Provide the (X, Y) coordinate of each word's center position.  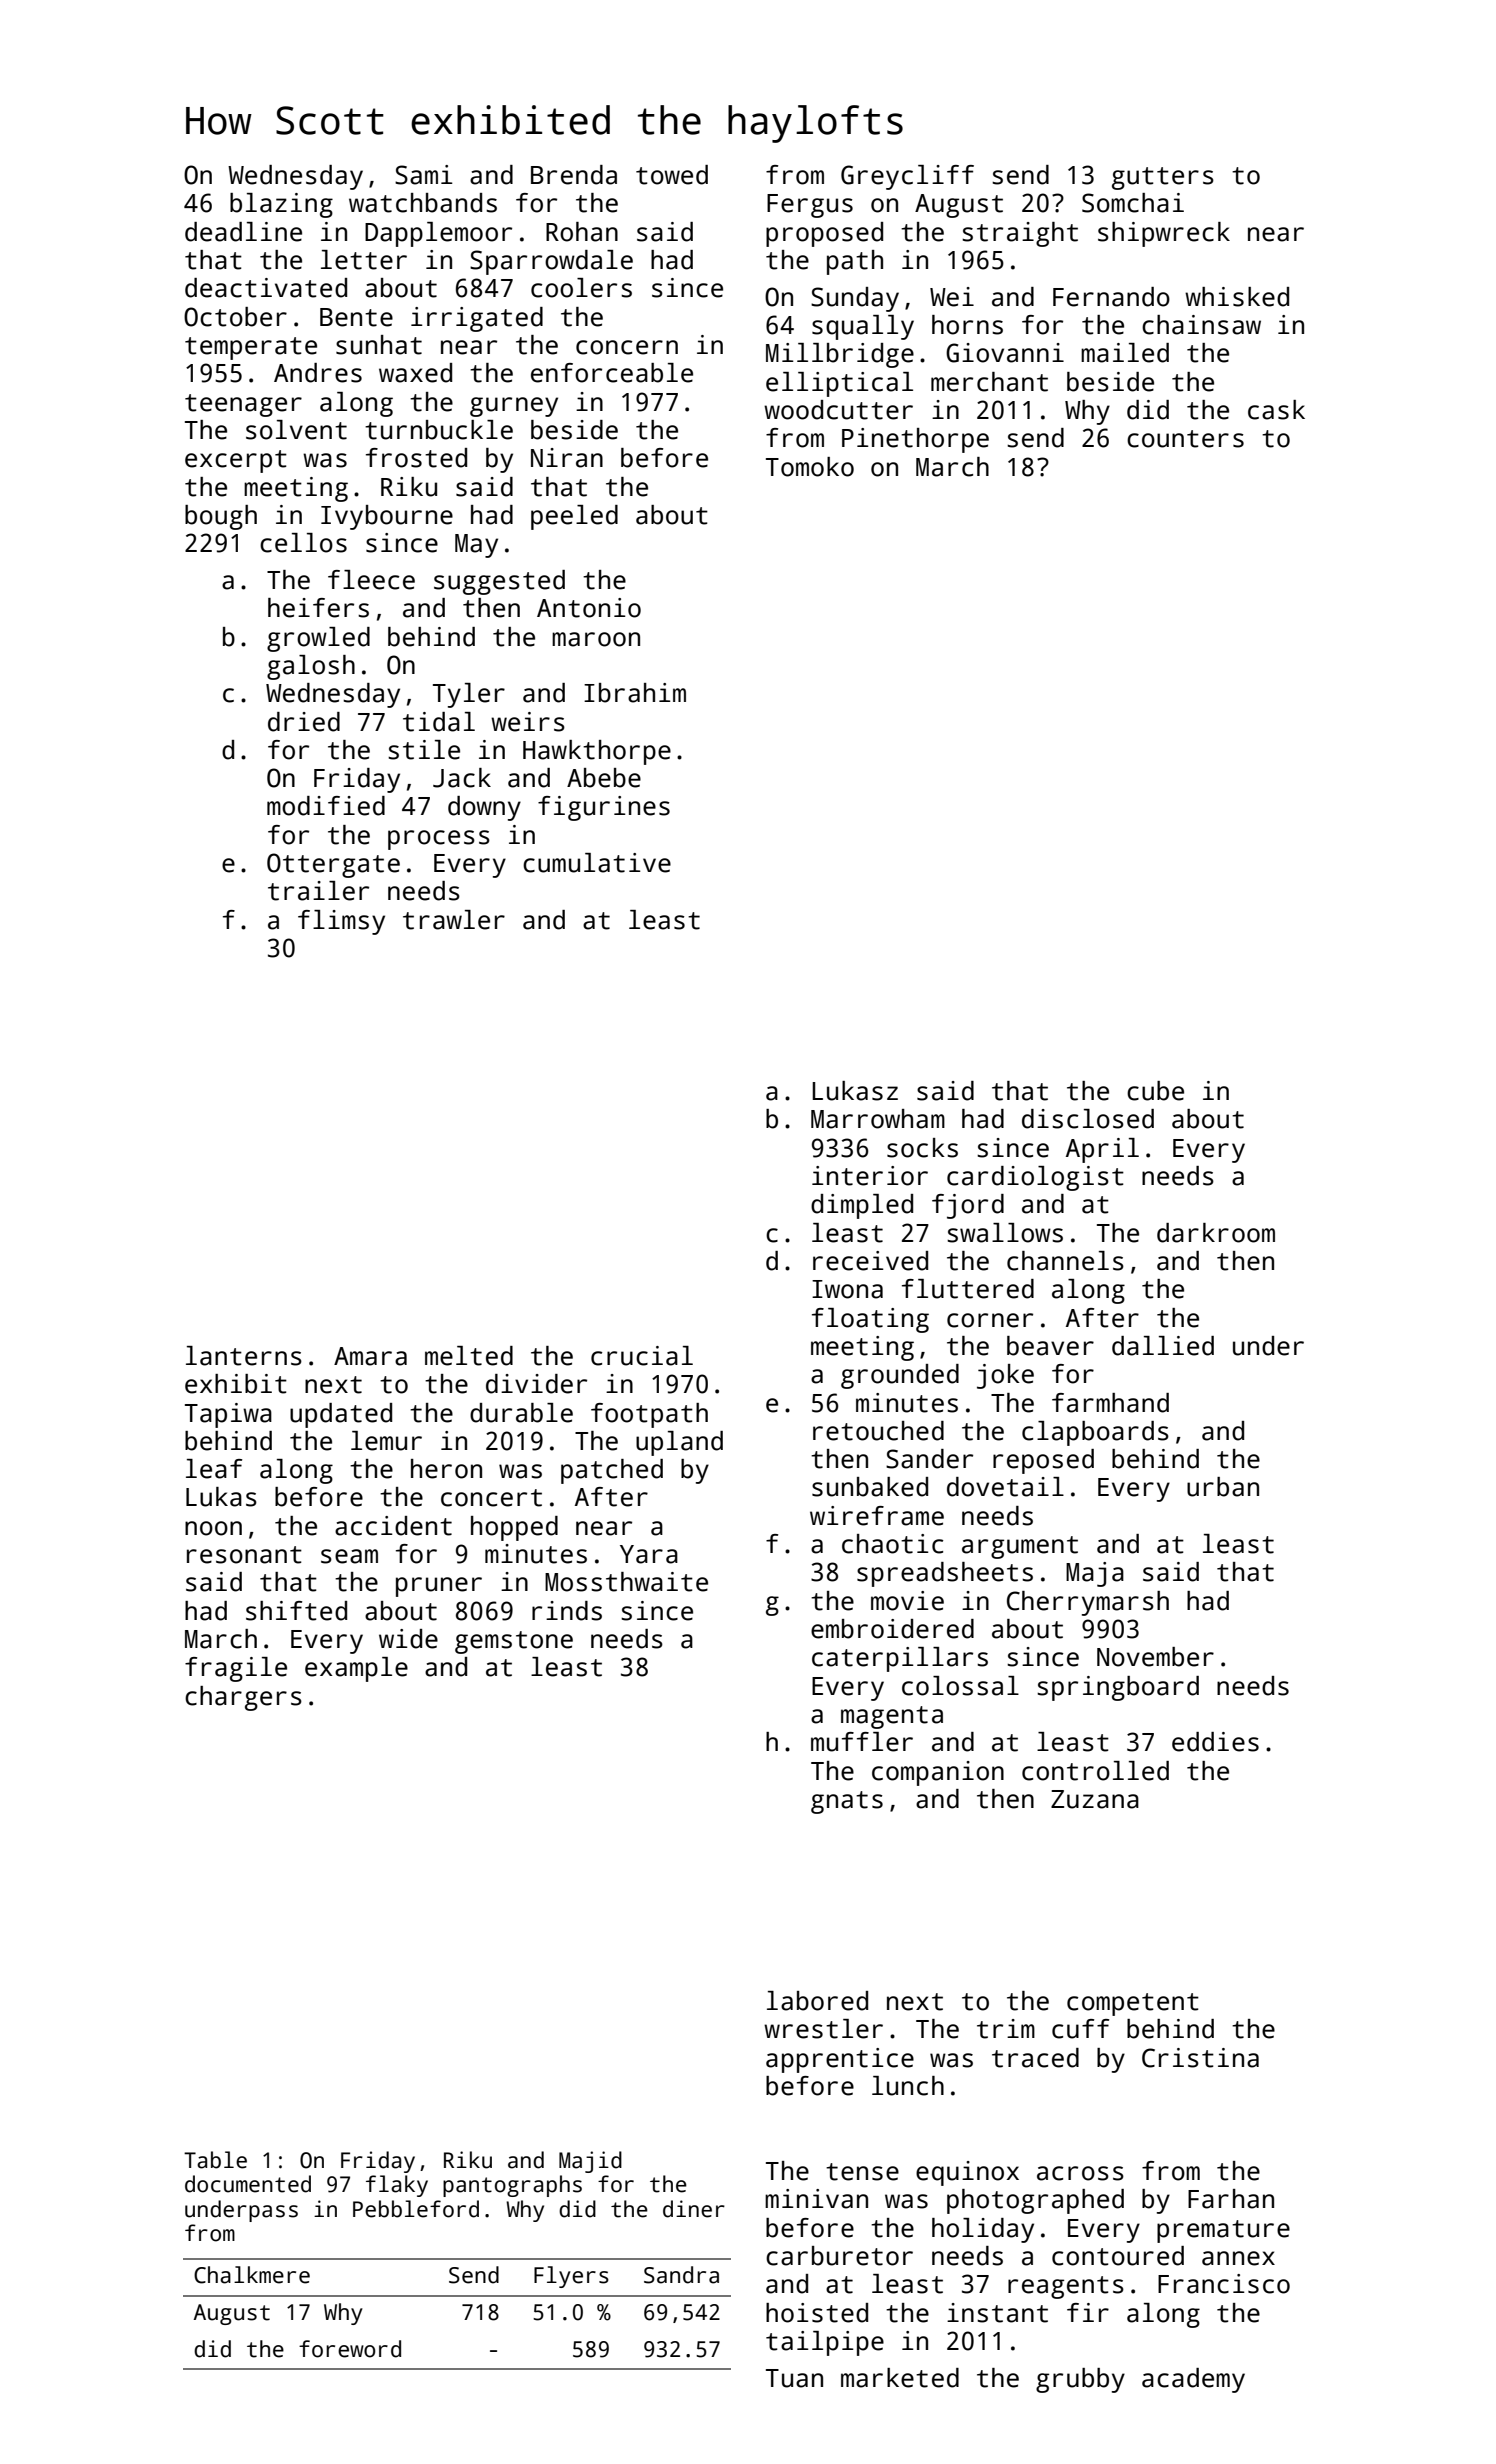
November (1155, 1657)
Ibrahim (635, 693)
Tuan (794, 2378)
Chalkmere (252, 2275)
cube (1155, 1091)
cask (1276, 410)
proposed (824, 234)
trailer (318, 891)
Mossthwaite (626, 1582)
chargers (243, 1698)
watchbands (423, 203)
